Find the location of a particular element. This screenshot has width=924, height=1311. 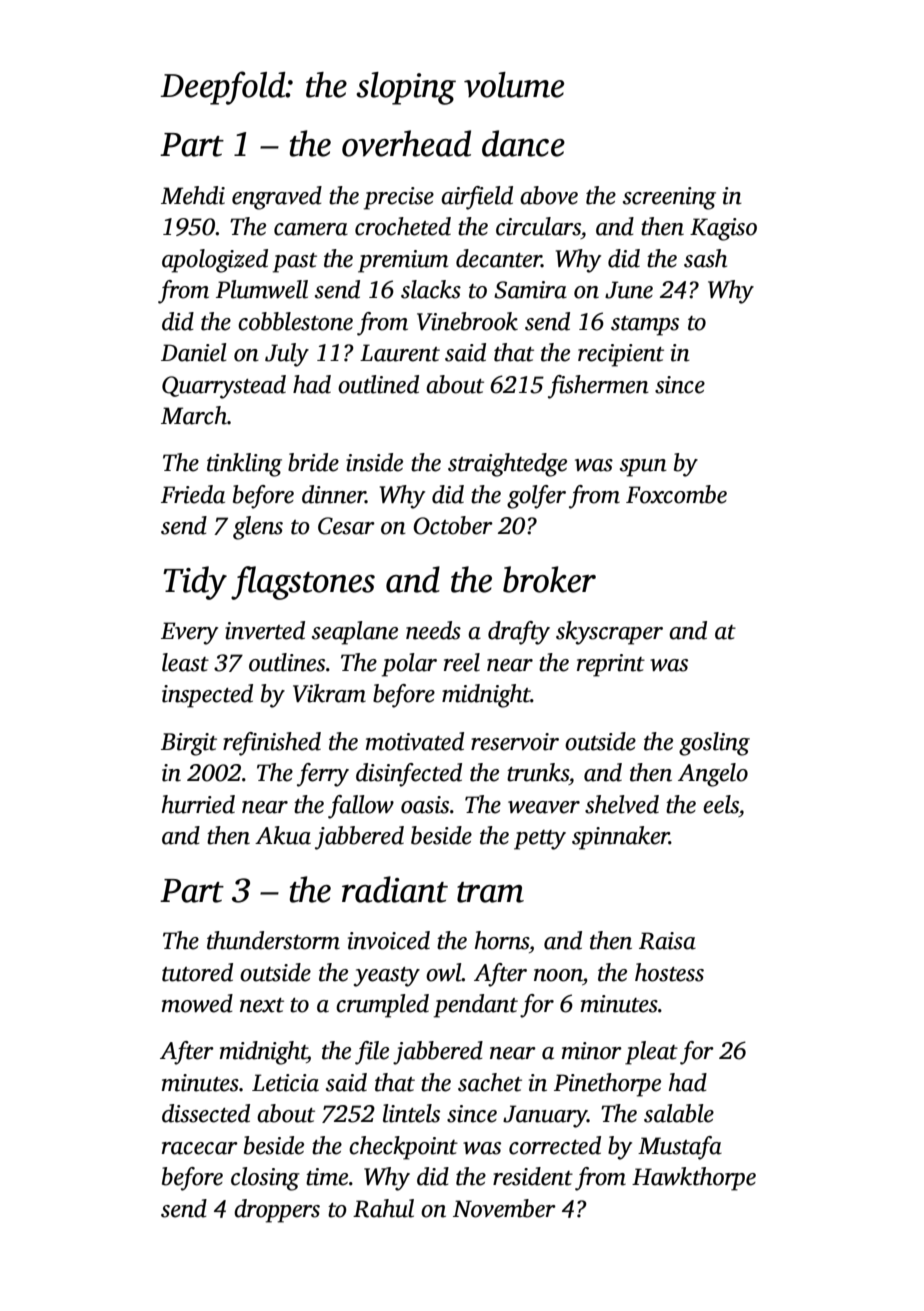

screening is located at coordinates (669, 198).
